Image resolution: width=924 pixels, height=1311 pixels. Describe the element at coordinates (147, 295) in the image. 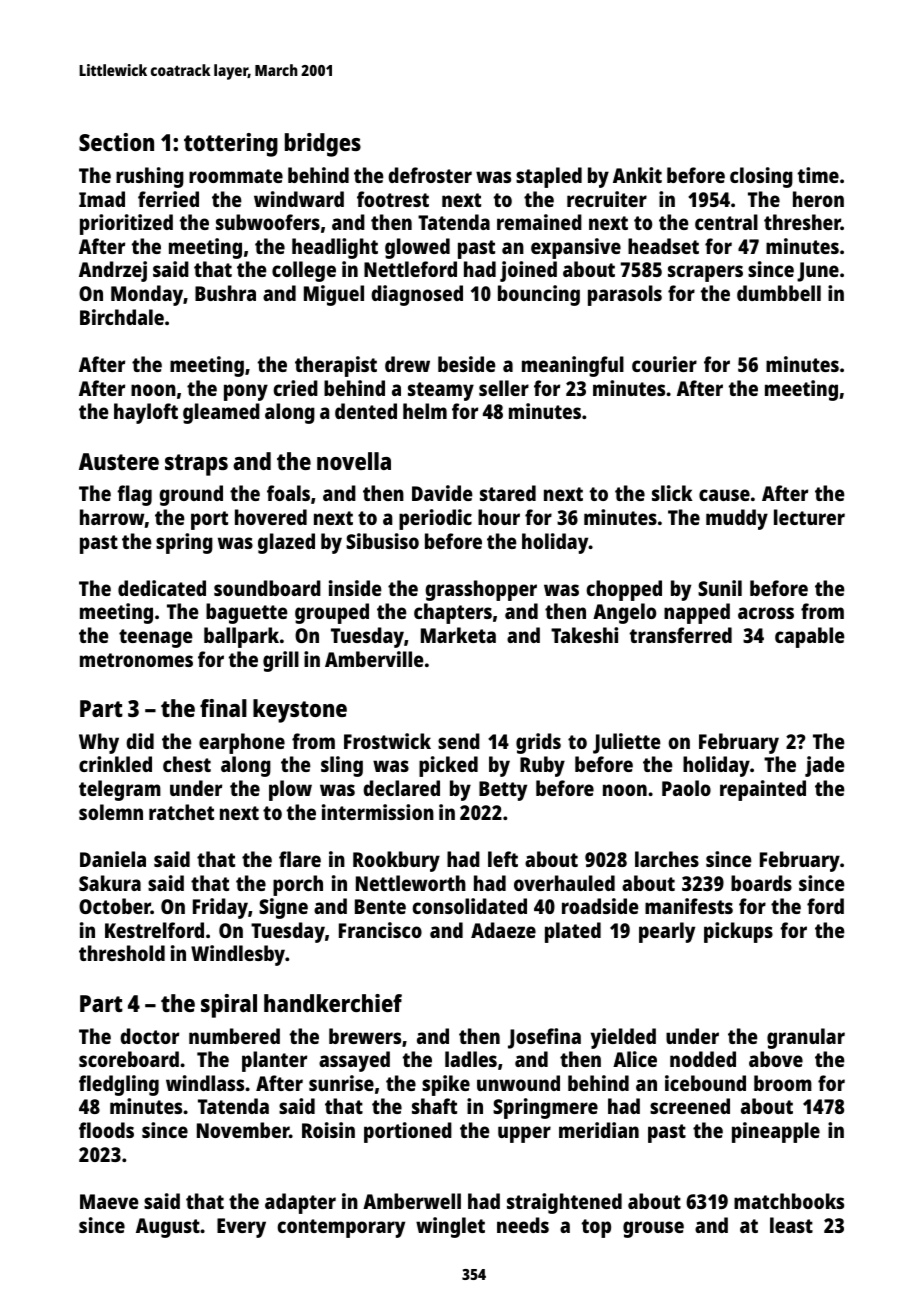

I see `Monday` at that location.
